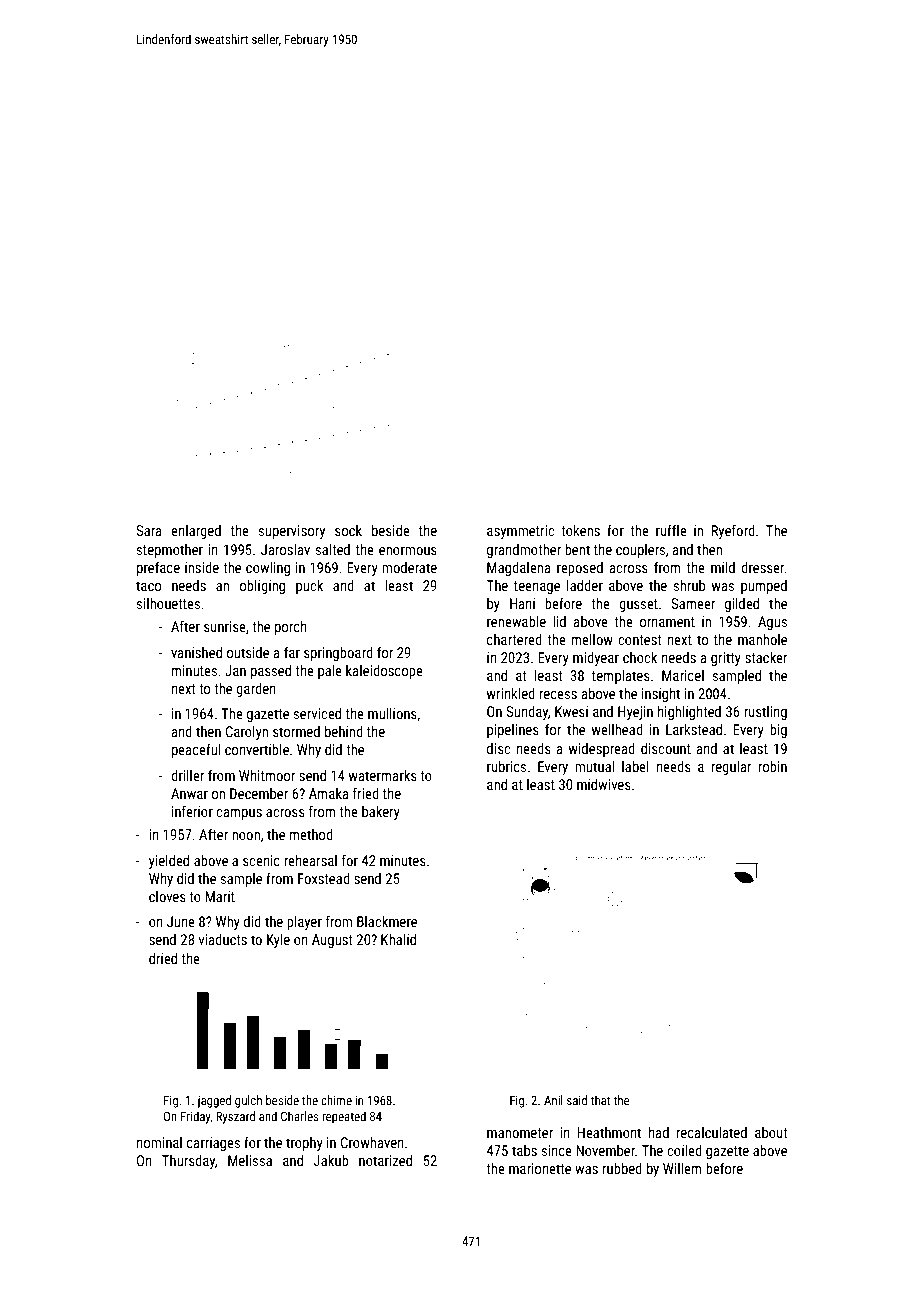 This screenshot has height=1314, width=924. What do you see at coordinates (580, 530) in the screenshot?
I see `tokens` at bounding box center [580, 530].
